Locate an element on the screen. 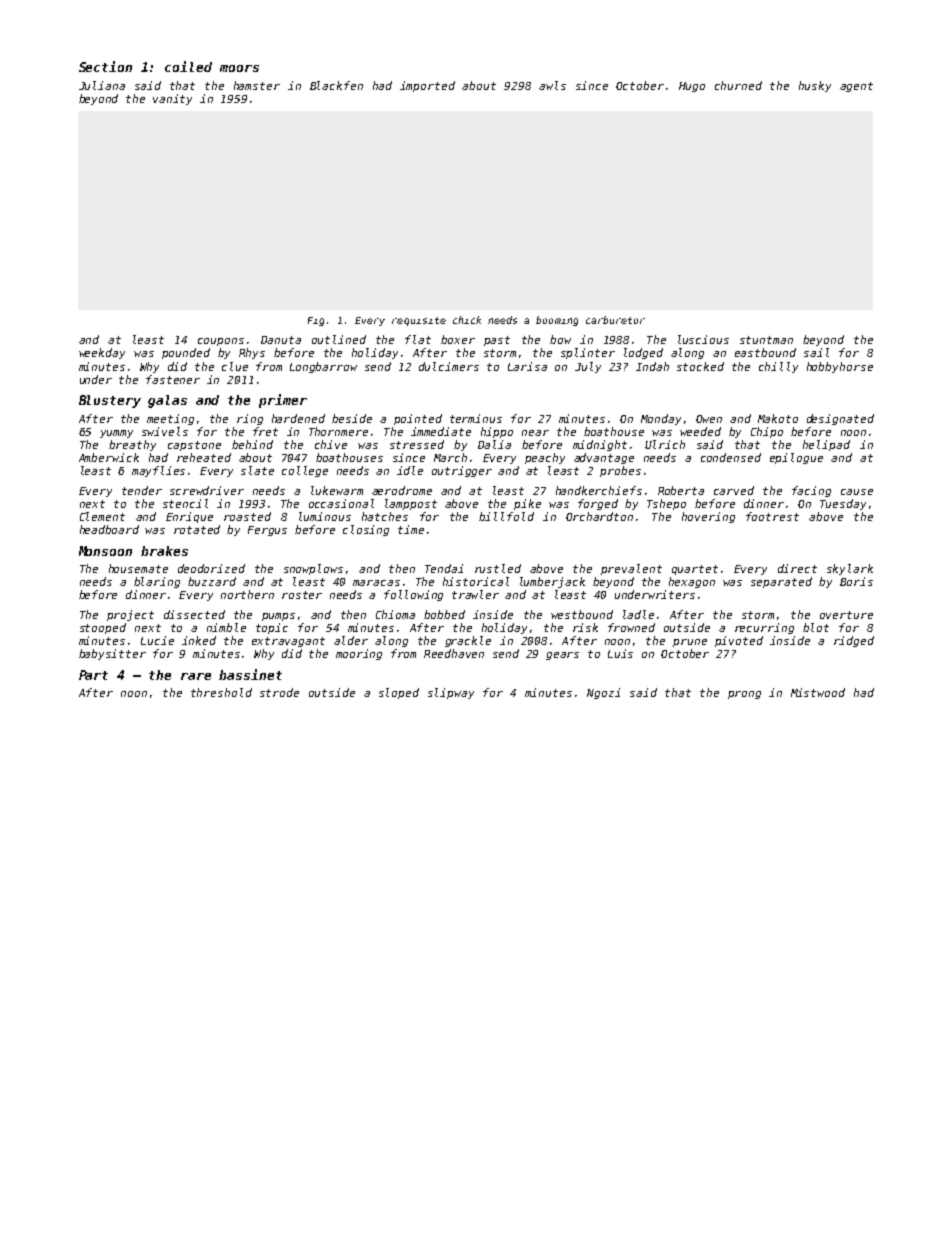  designated is located at coordinates (840, 419).
